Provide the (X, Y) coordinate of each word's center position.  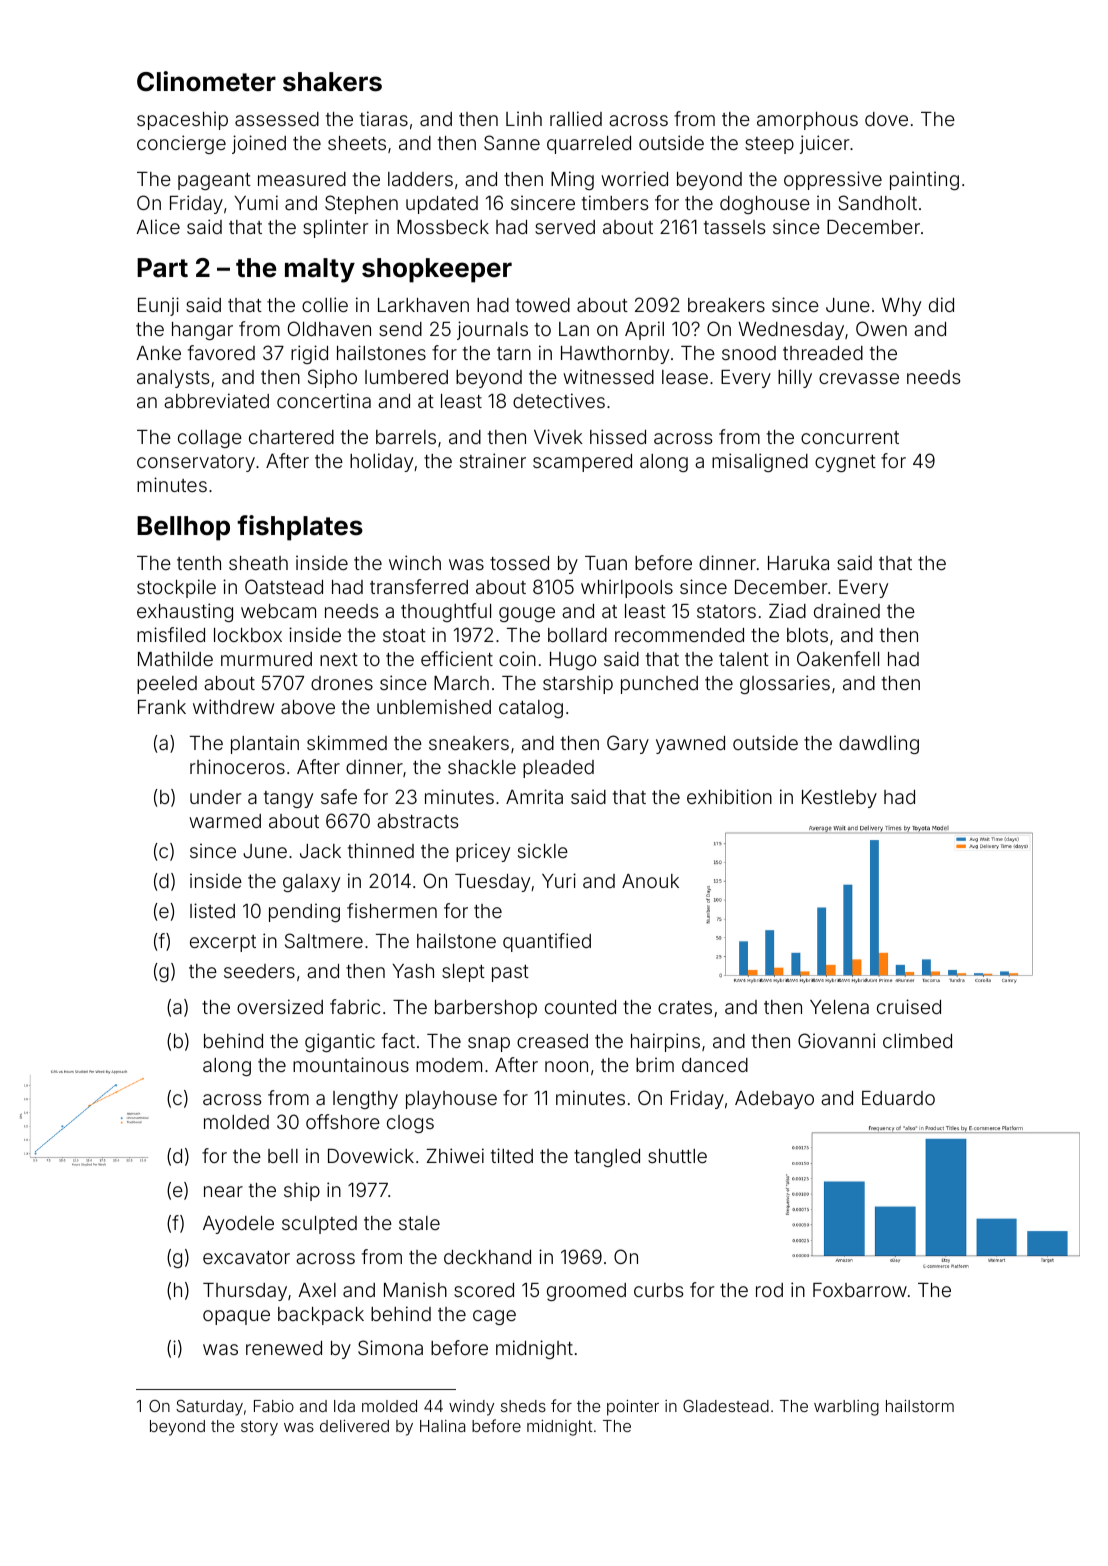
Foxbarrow (860, 1290)
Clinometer (206, 81)
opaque (236, 1317)
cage (494, 1317)
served (565, 227)
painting (924, 180)
